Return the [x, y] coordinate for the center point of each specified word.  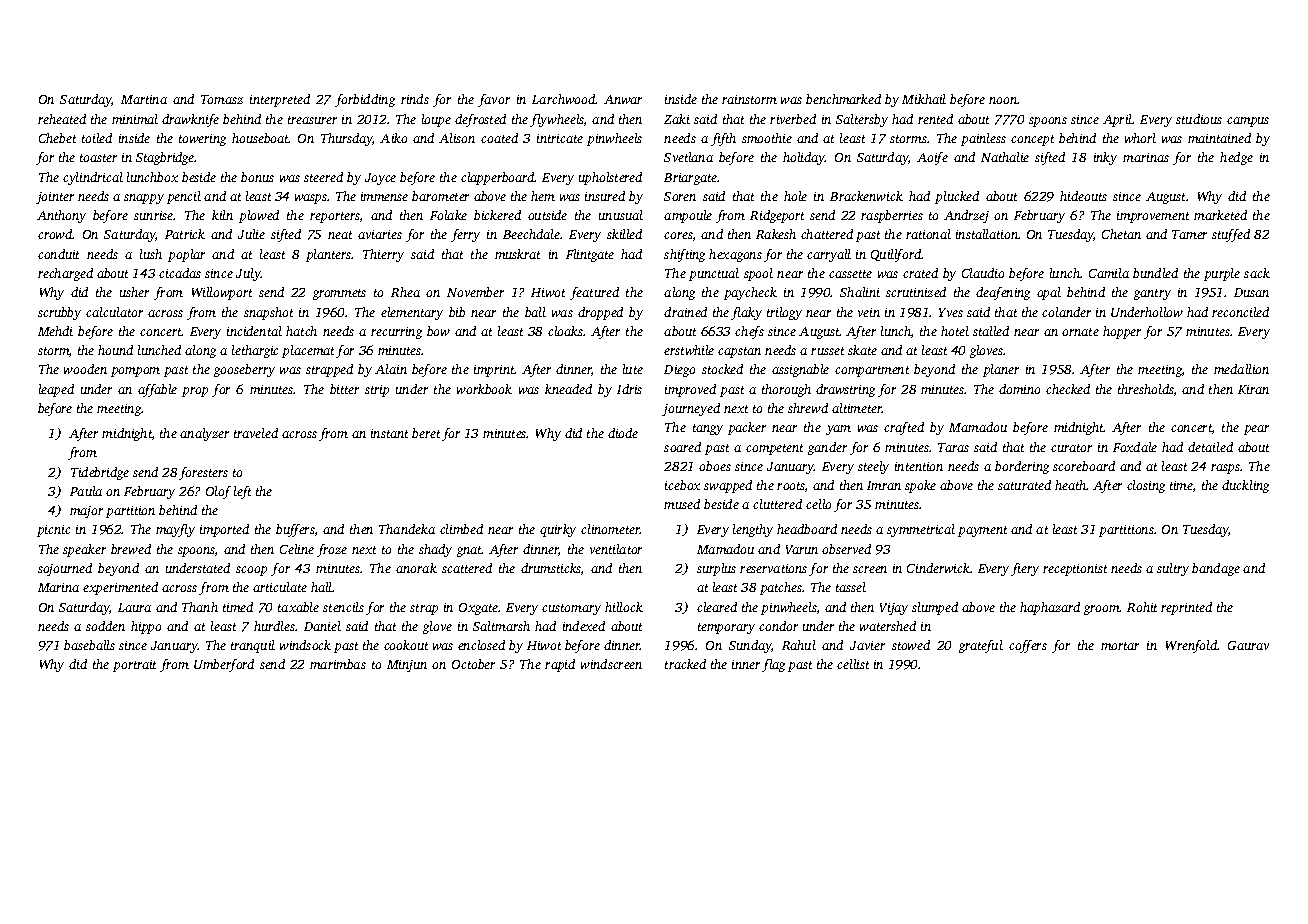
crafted [904, 428]
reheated [62, 119]
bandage [1216, 569]
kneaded [568, 389]
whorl [1140, 138]
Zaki [677, 119]
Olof [218, 492]
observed [846, 549]
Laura [134, 607]
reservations [773, 568]
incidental [254, 331]
